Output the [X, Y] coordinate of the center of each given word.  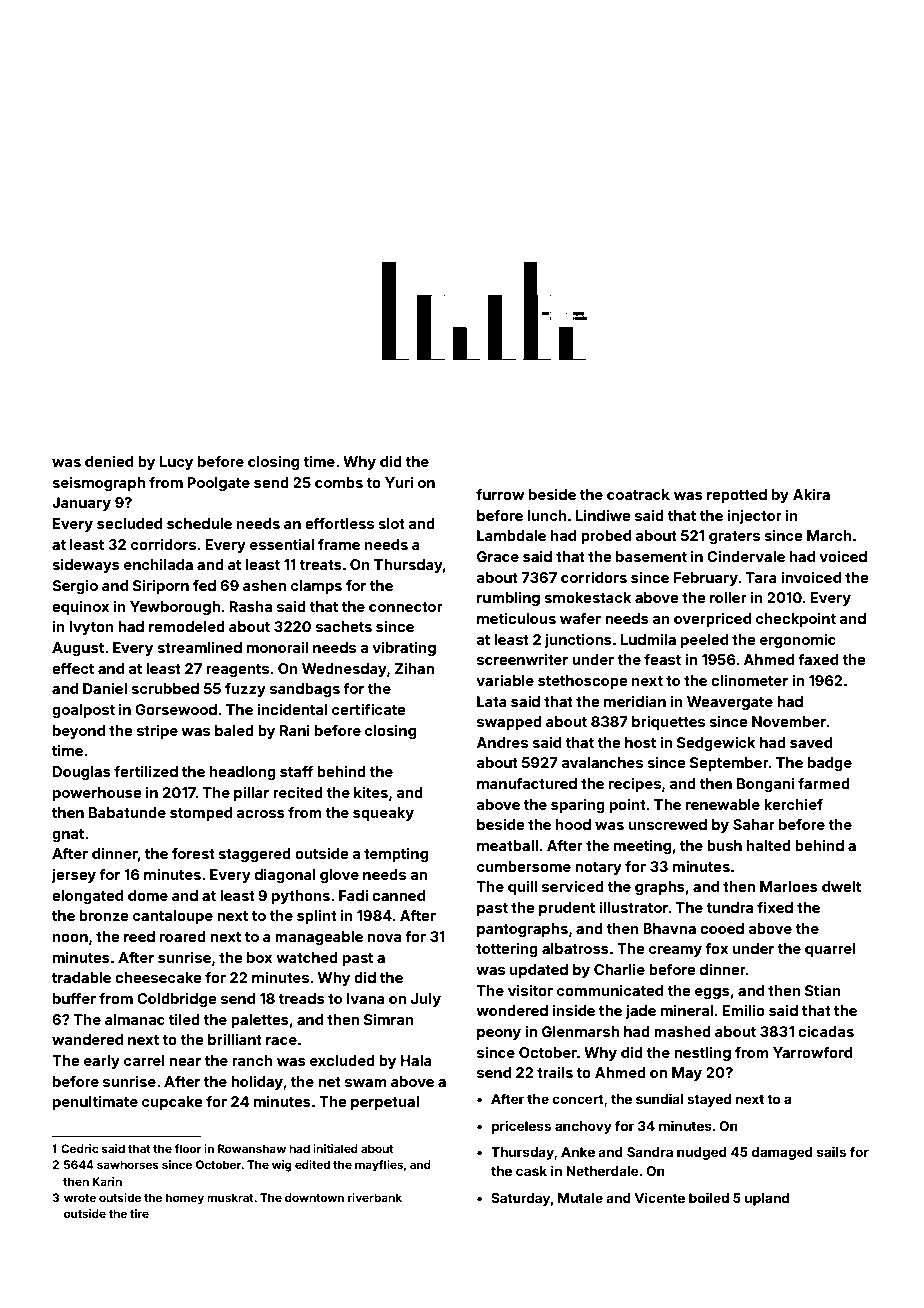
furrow [500, 494]
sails [831, 1151]
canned [398, 895]
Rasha [250, 606]
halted [769, 845]
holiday [257, 1083]
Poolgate [218, 484]
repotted [737, 496]
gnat [68, 835]
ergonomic [798, 640]
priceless [521, 1127]
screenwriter [522, 659]
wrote [80, 1198]
